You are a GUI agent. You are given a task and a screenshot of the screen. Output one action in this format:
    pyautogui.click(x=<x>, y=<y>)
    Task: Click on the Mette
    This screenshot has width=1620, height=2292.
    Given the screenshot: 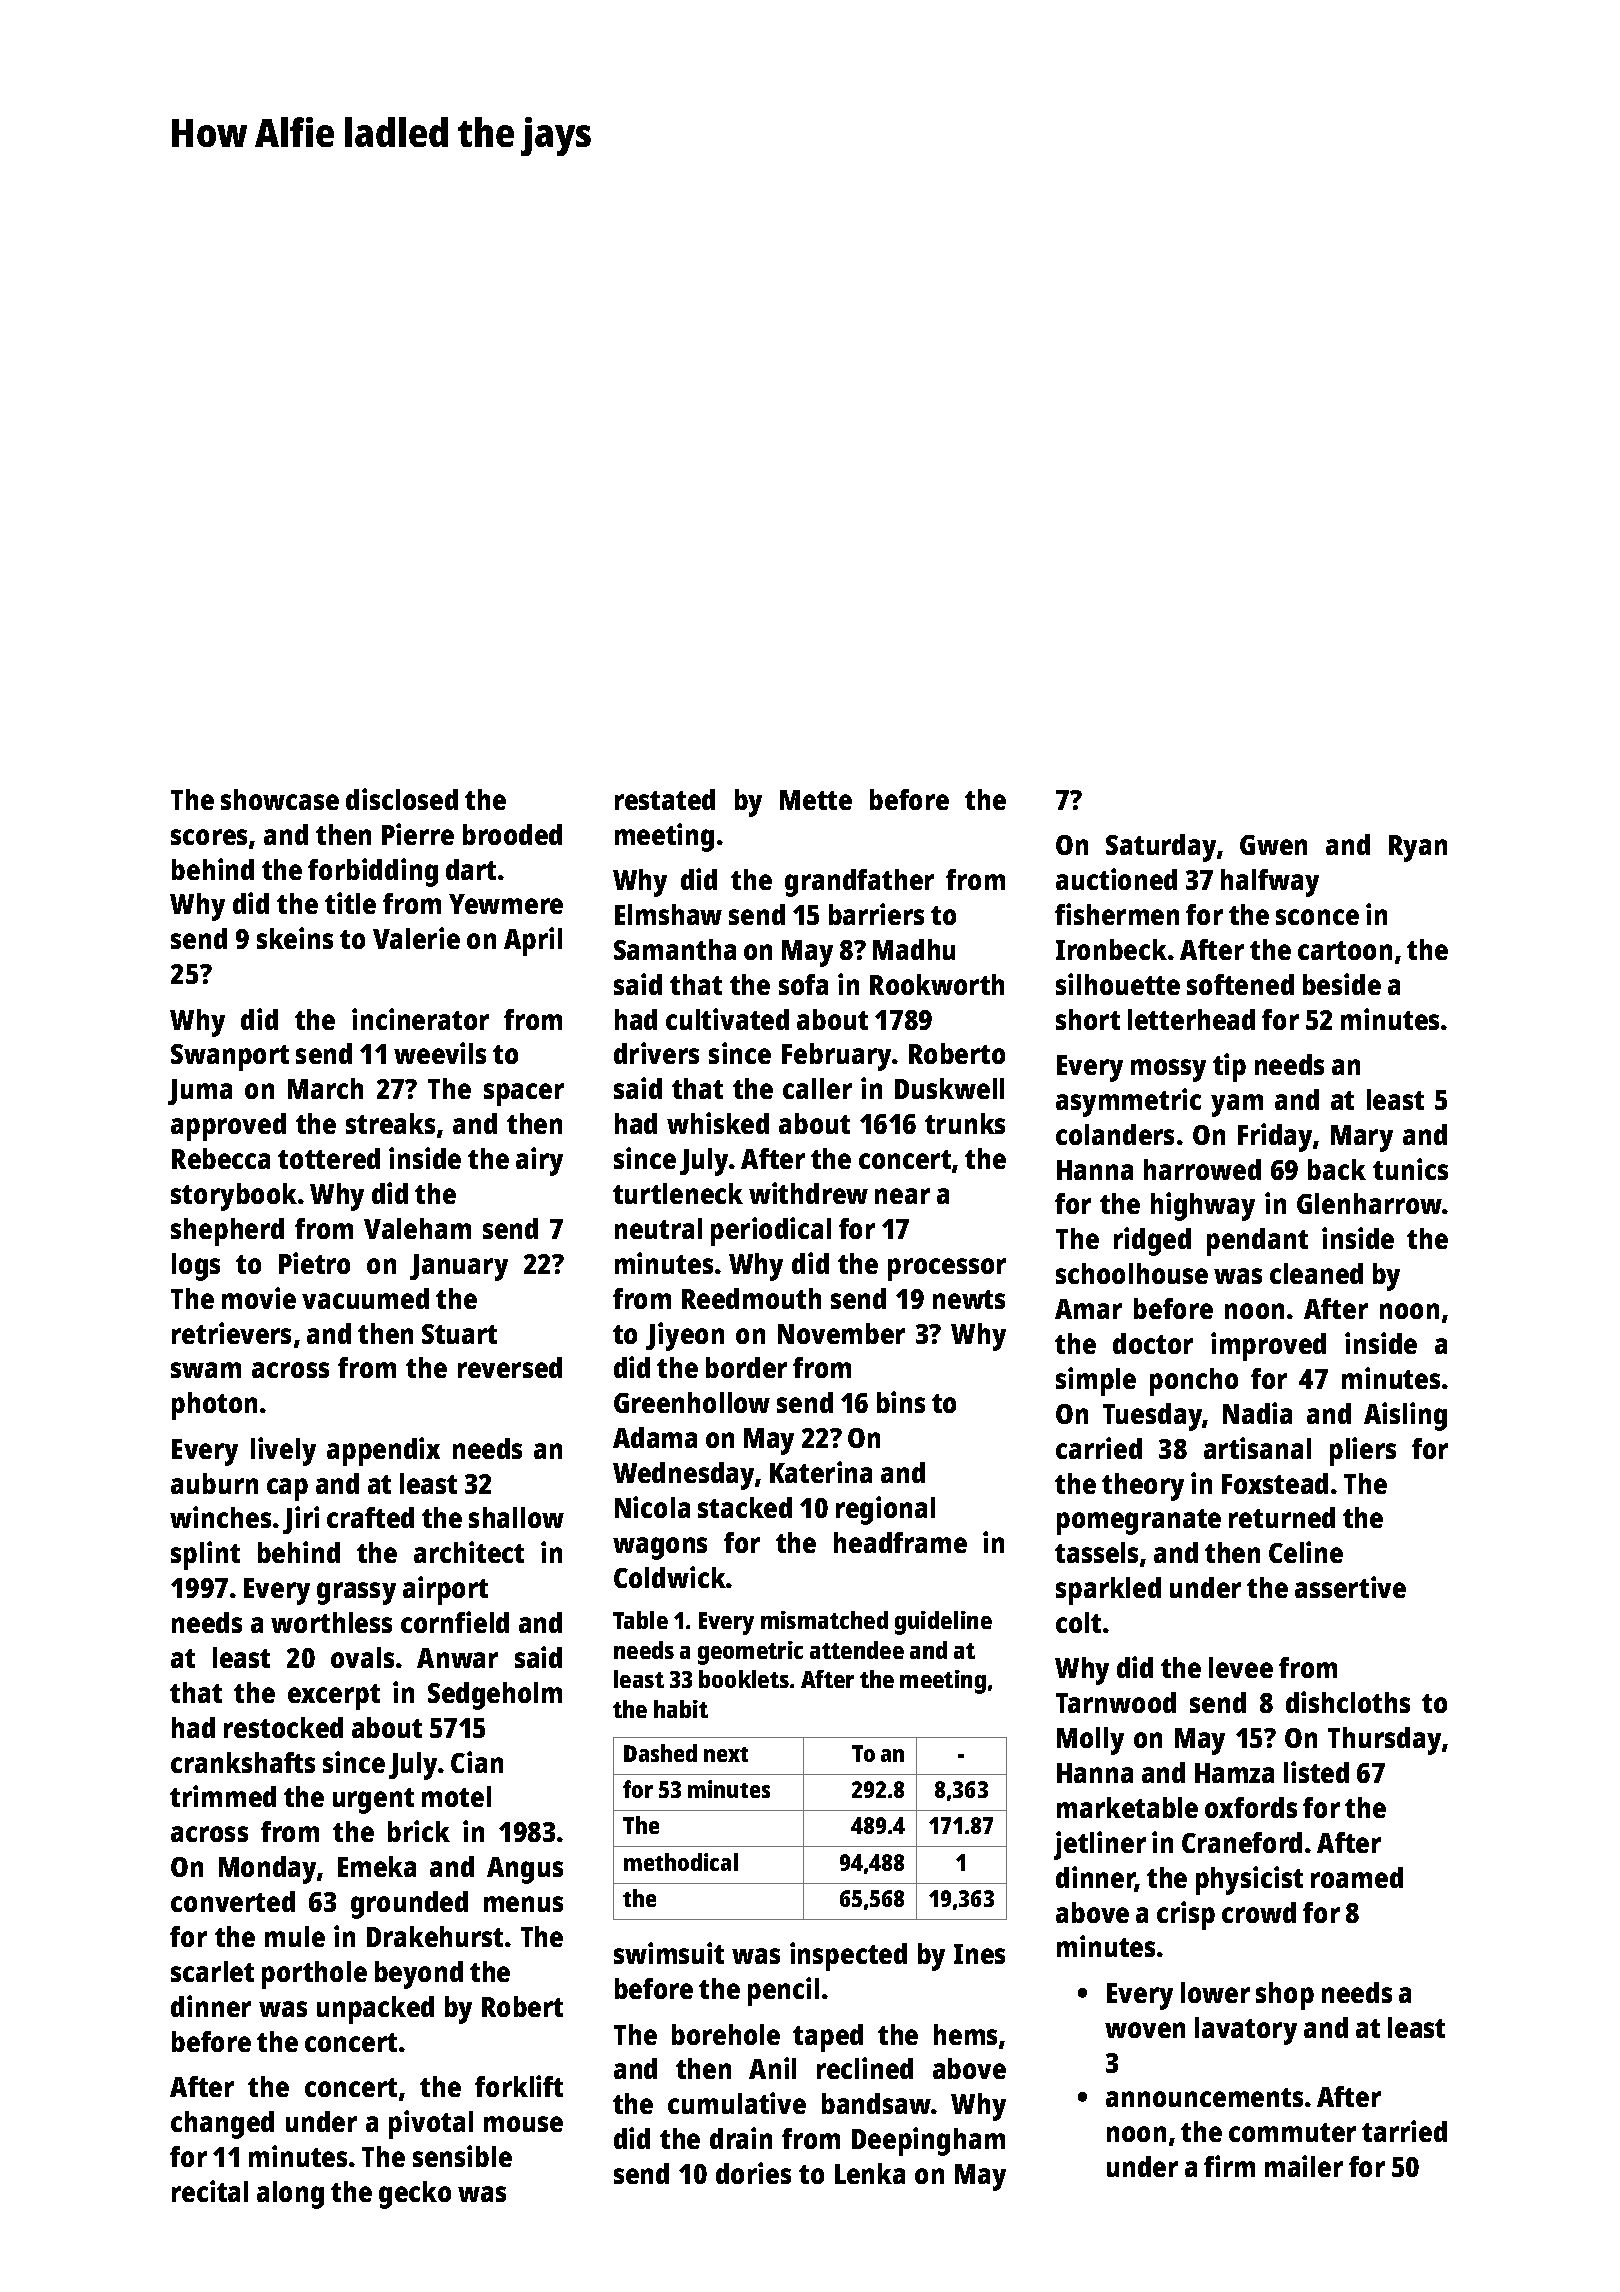 What is the action you would take?
    pyautogui.click(x=816, y=800)
